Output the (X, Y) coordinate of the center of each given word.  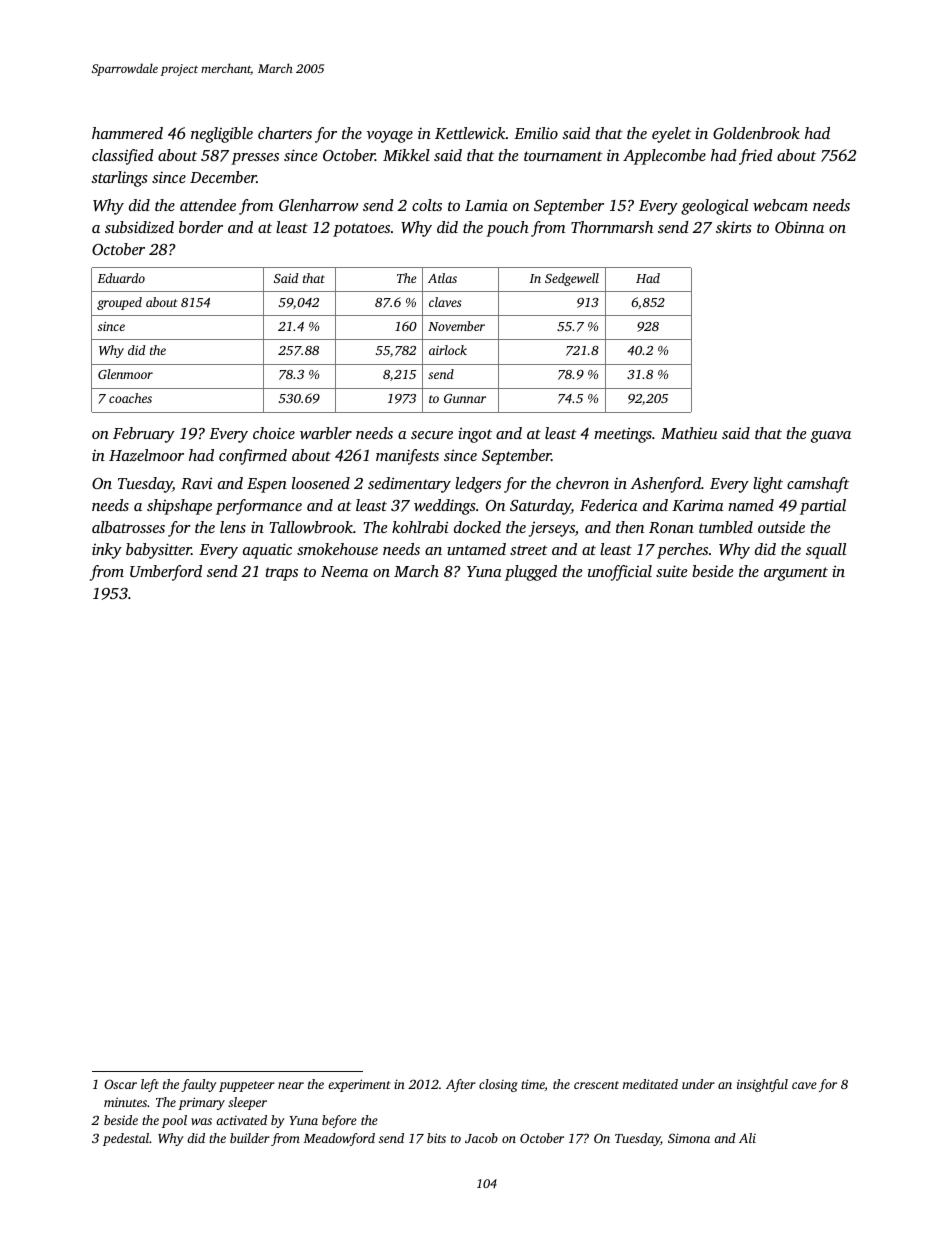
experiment (359, 1085)
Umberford (166, 573)
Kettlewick (470, 133)
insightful (762, 1085)
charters (285, 133)
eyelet (671, 135)
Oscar (120, 1084)
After (461, 1085)
